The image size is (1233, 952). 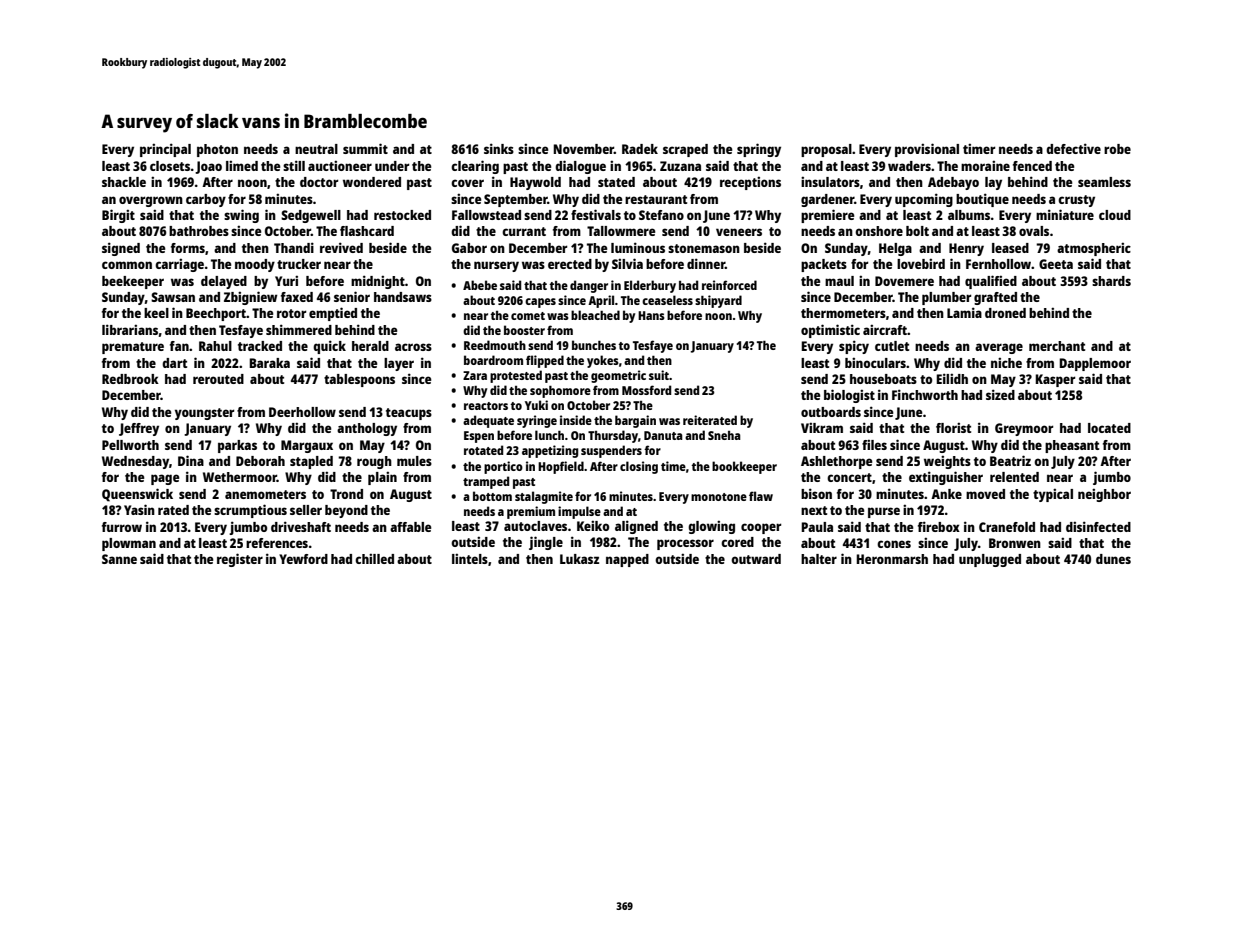 What do you see at coordinates (819, 559) in the document?
I see `halter` at bounding box center [819, 559].
